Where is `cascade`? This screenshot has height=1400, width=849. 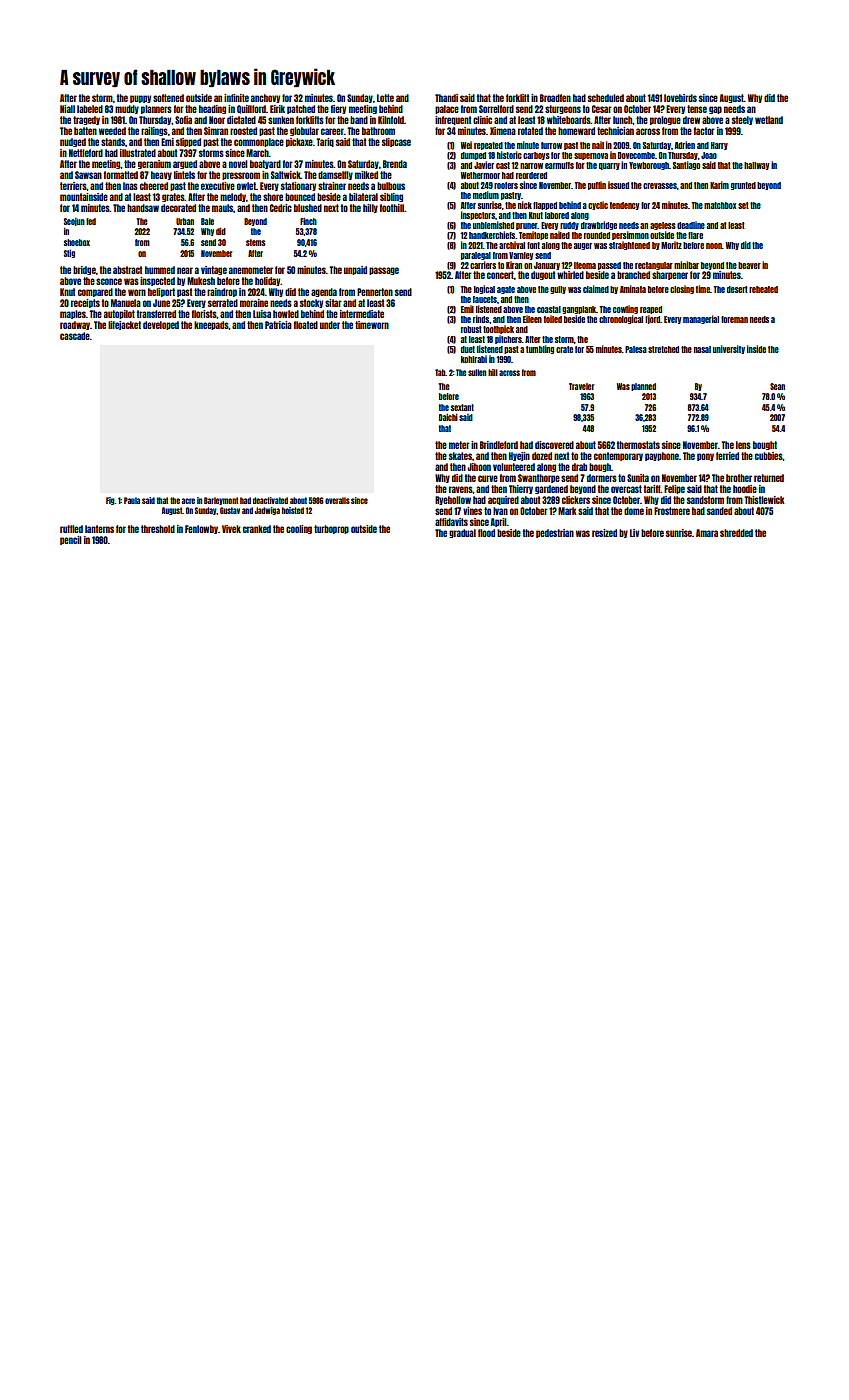
cascade is located at coordinates (75, 336).
